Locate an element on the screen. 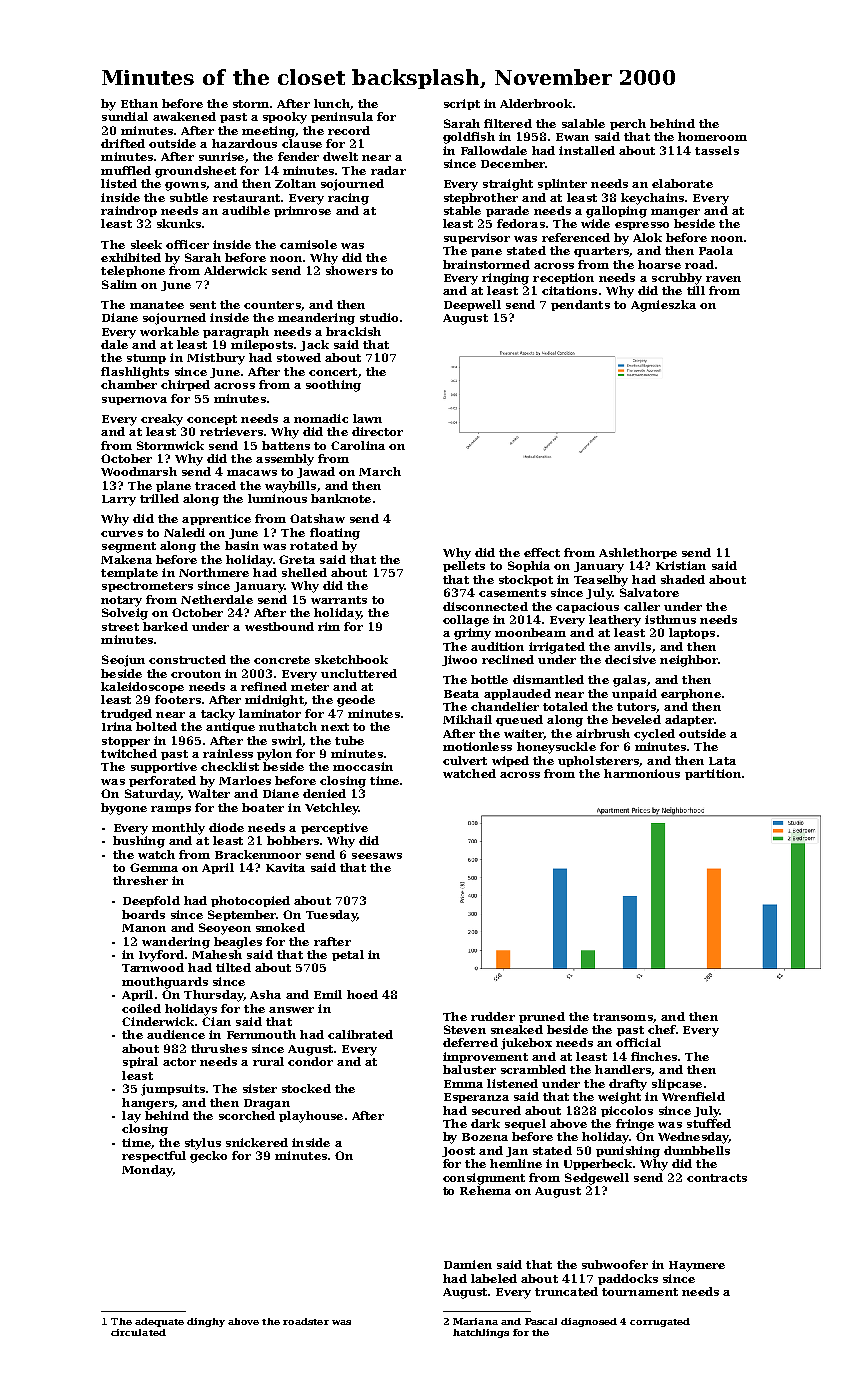 Image resolution: width=849 pixels, height=1400 pixels. pendants is located at coordinates (580, 305).
